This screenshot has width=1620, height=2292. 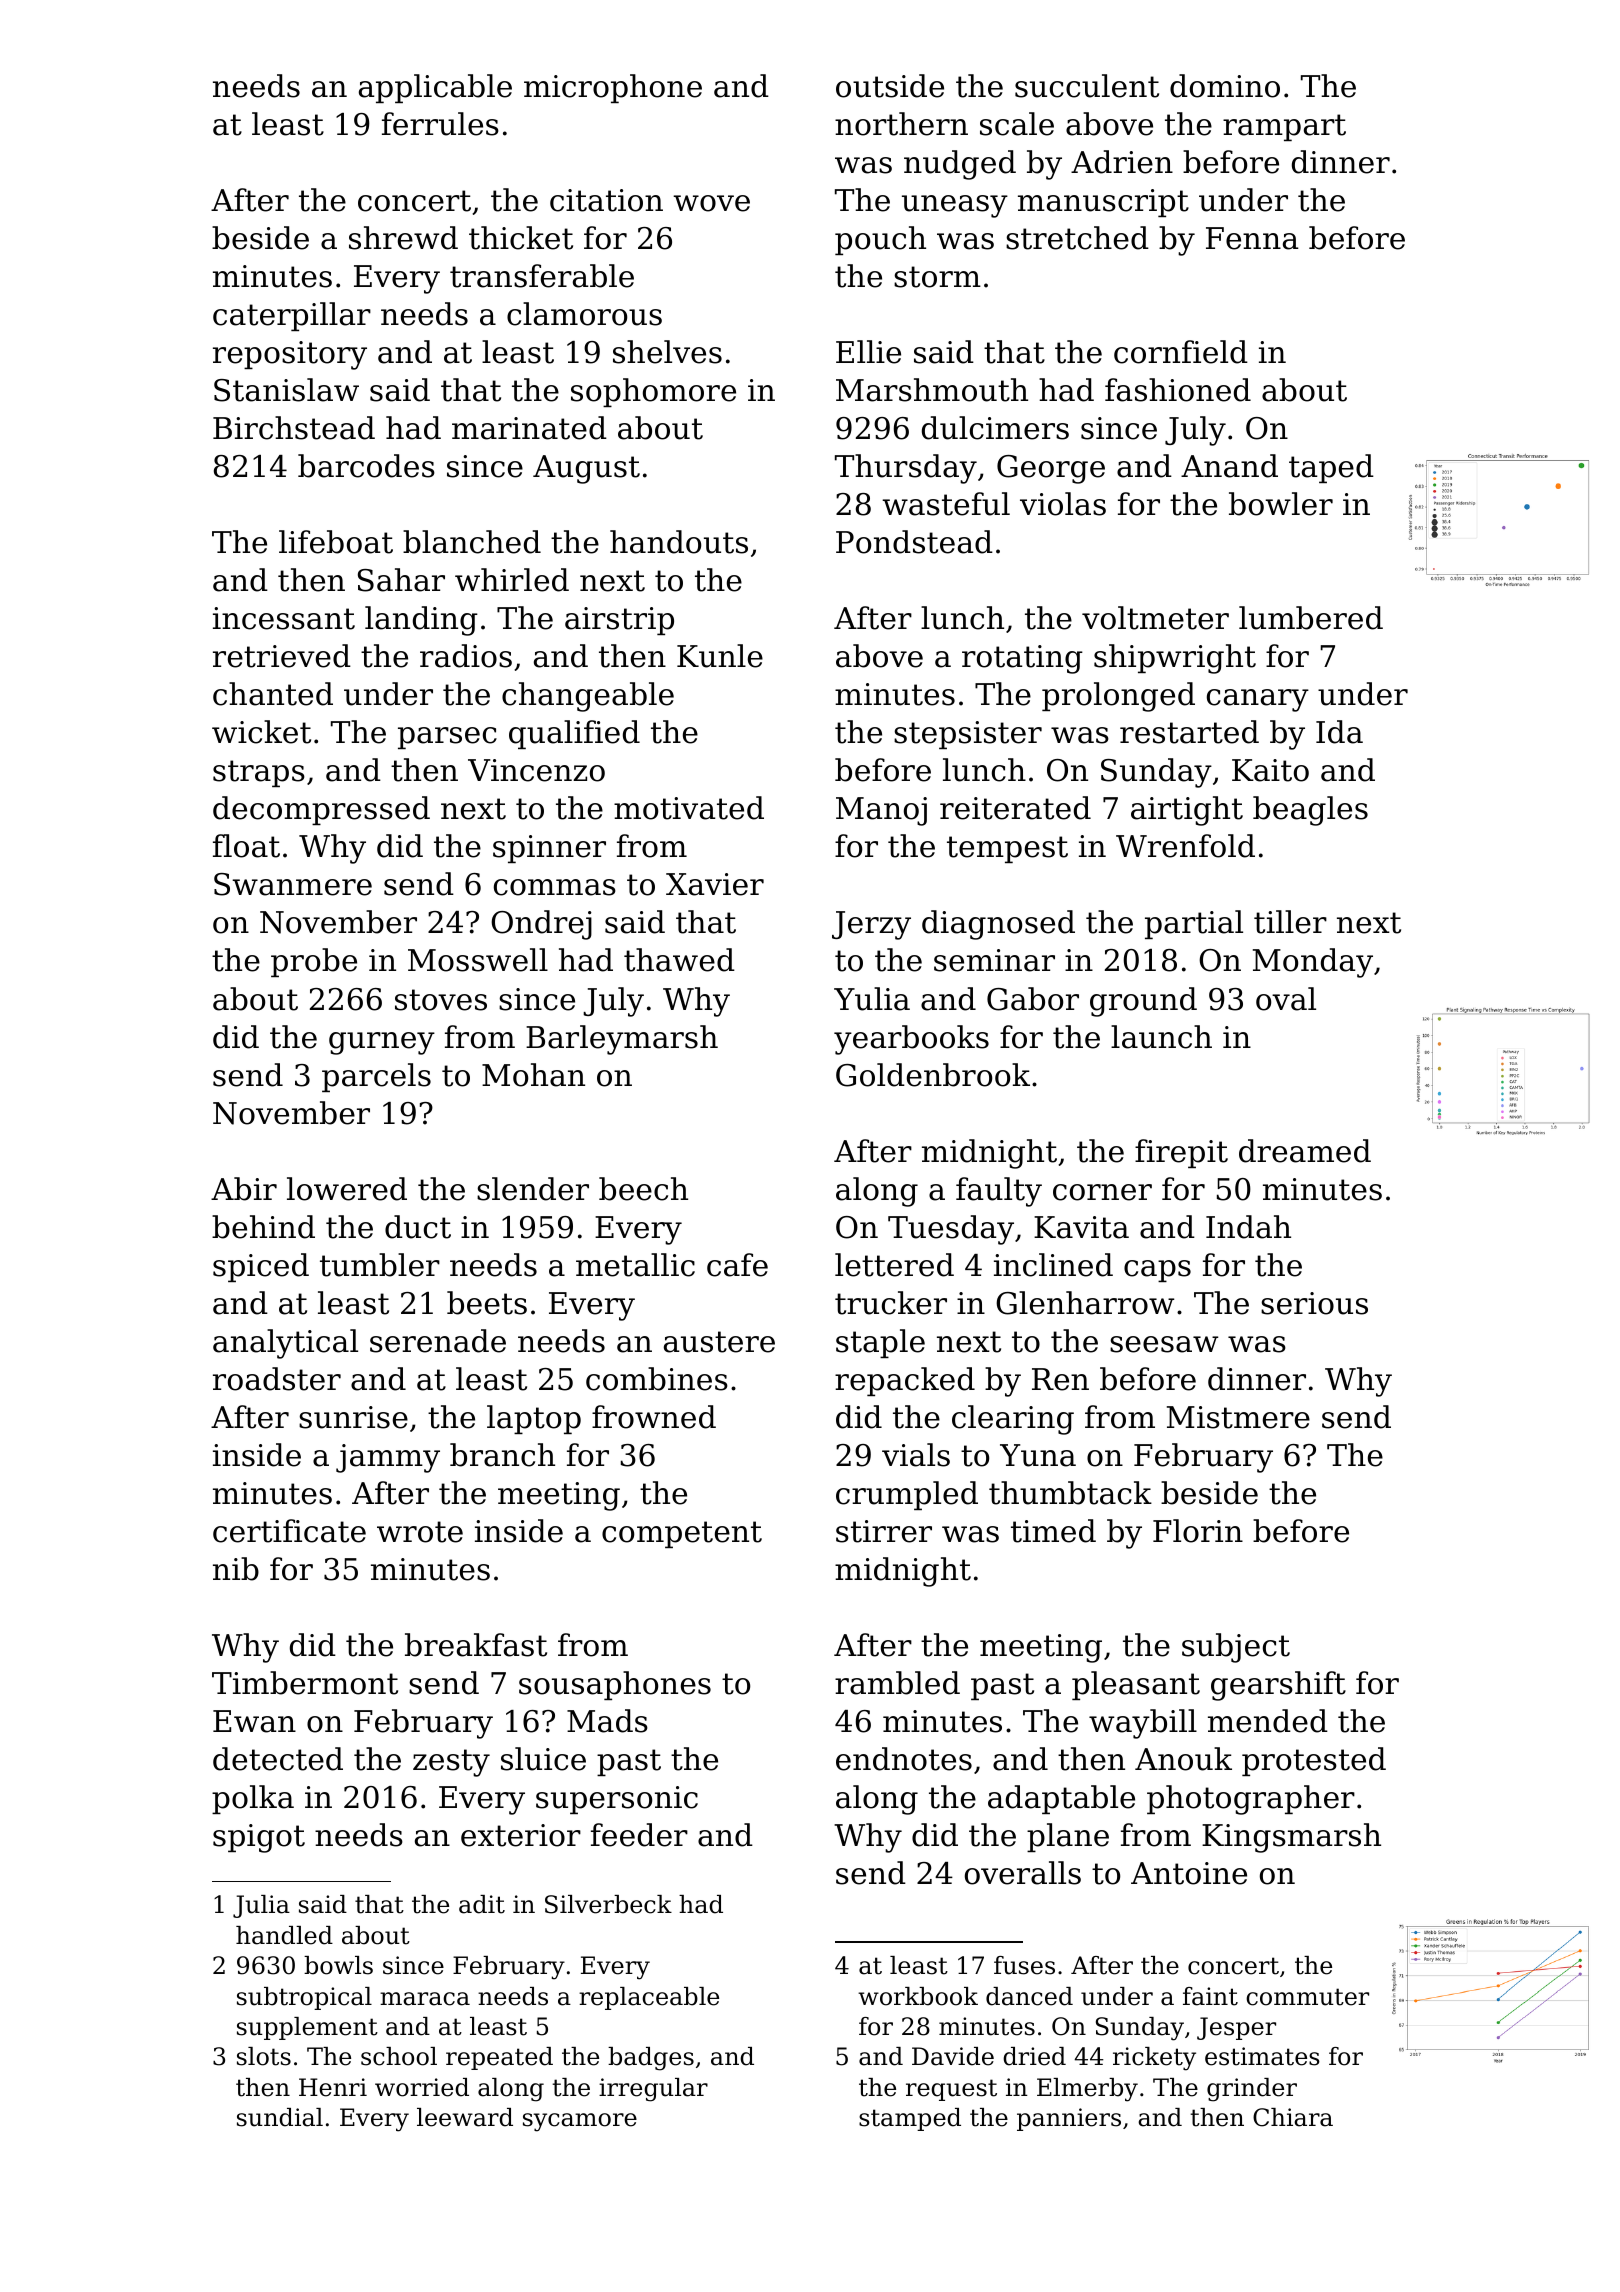 I want to click on outside, so click(x=890, y=86).
